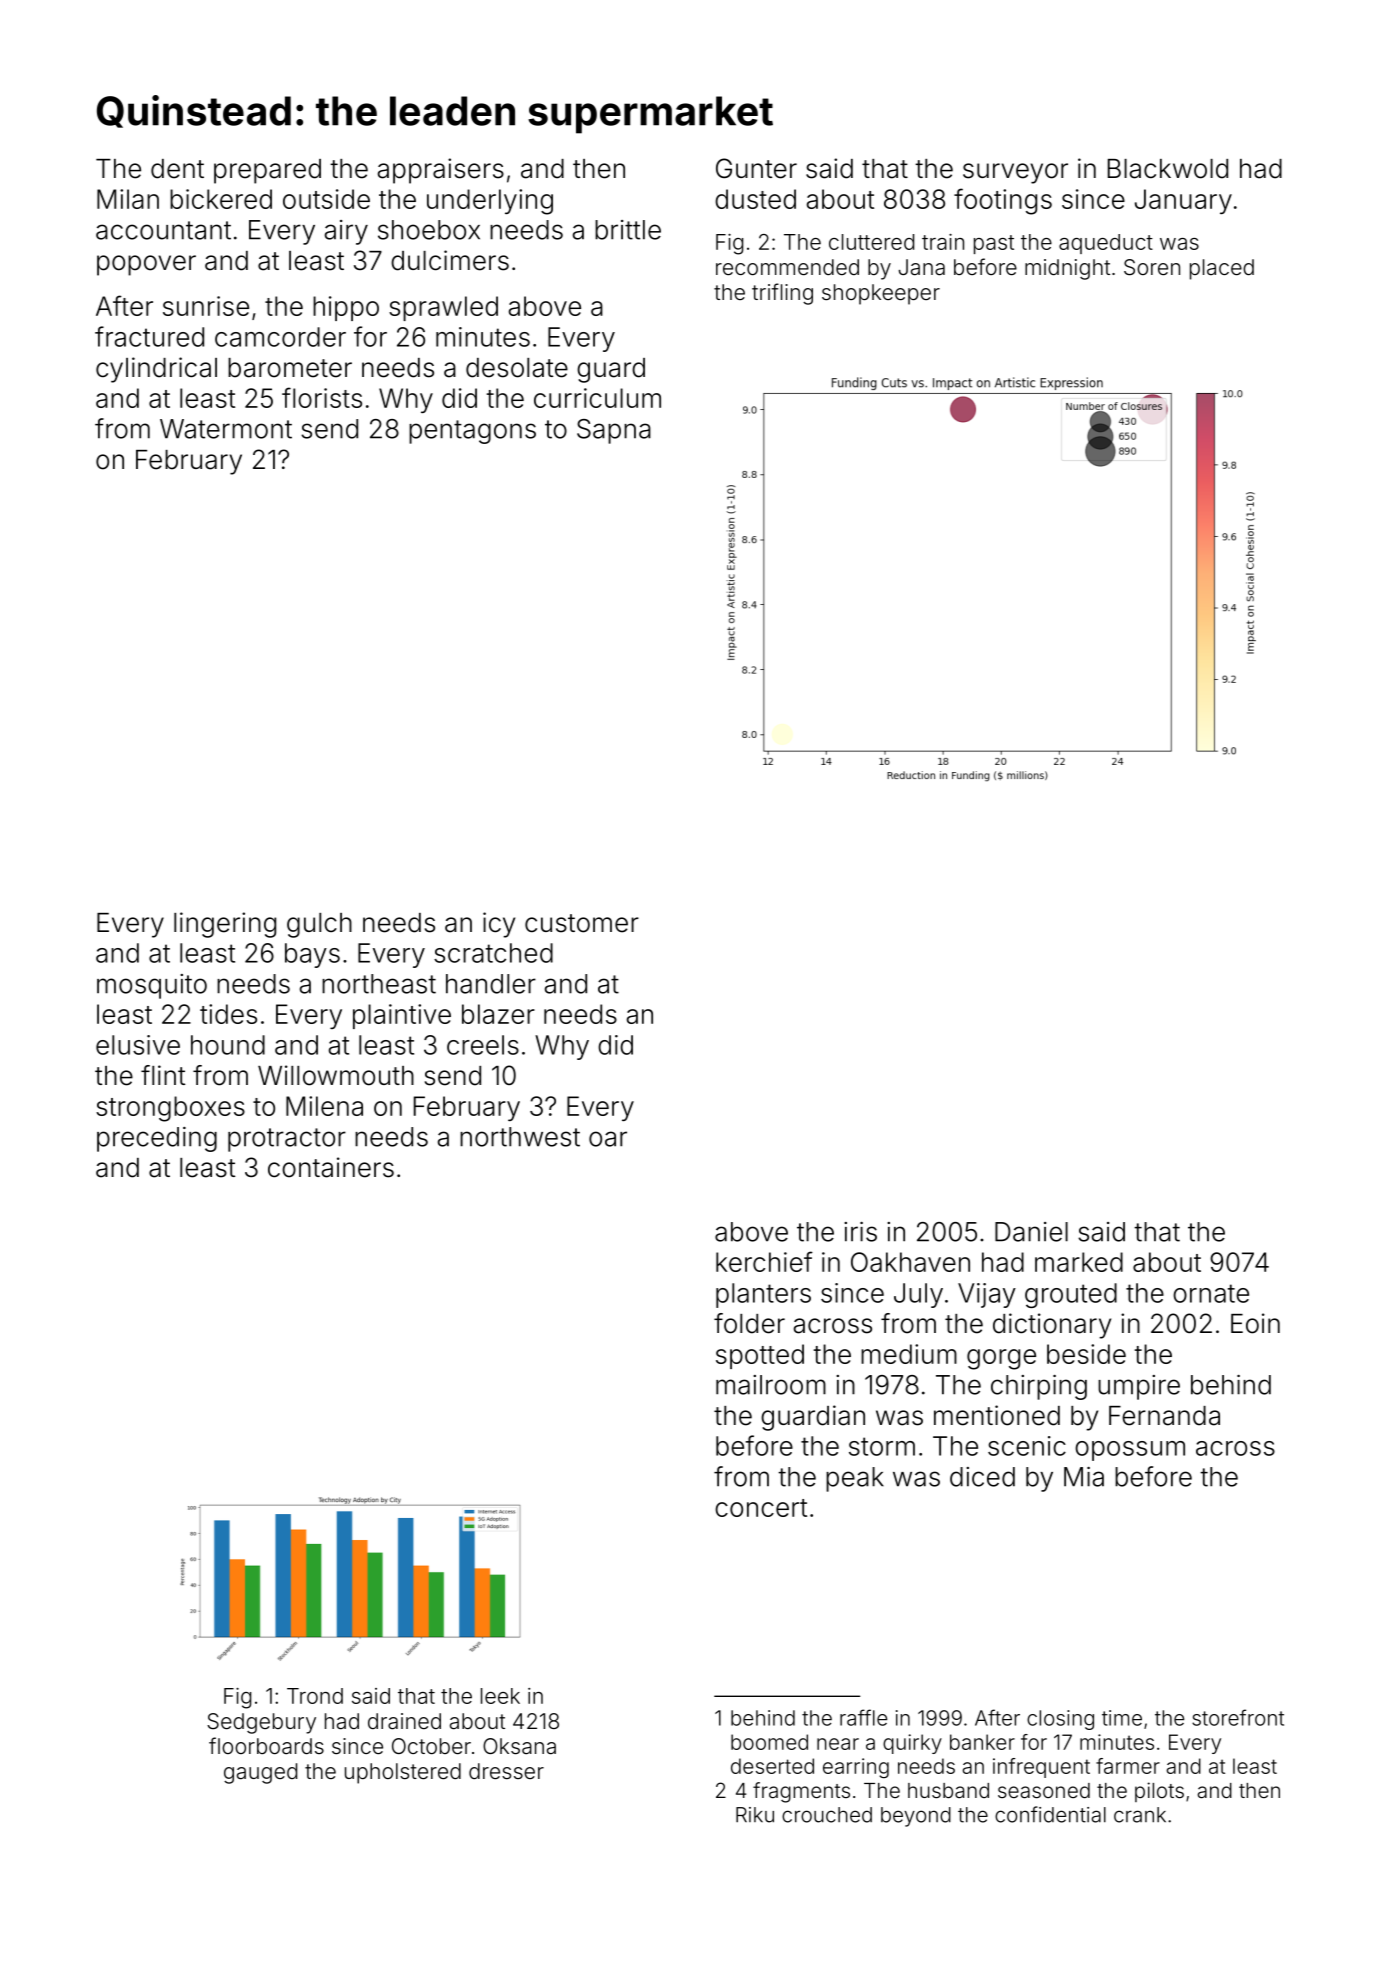 This screenshot has width=1386, height=1969. Describe the element at coordinates (346, 308) in the screenshot. I see `hippo` at that location.
